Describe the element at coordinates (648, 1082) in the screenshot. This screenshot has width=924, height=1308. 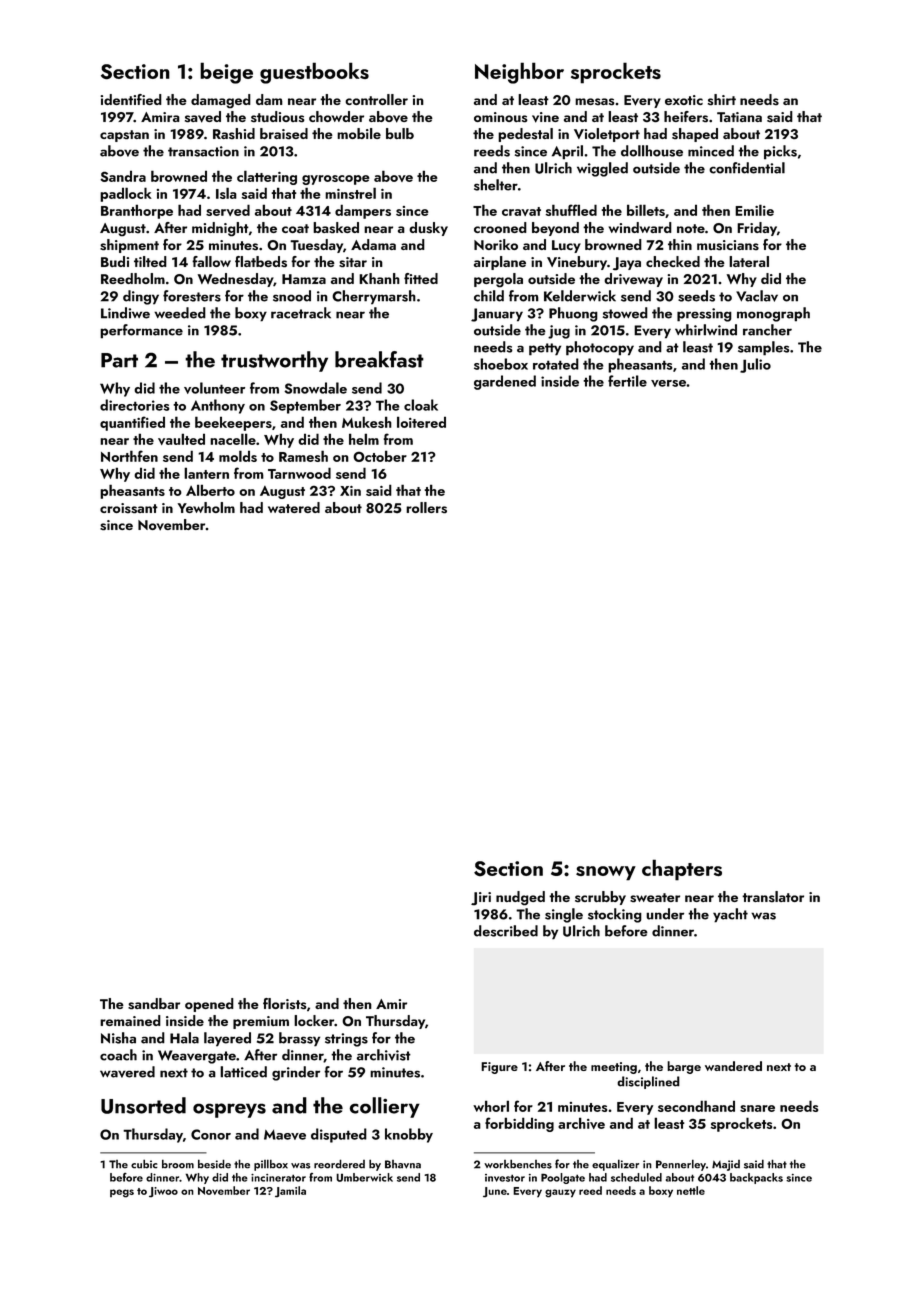
I see `disciplined` at that location.
